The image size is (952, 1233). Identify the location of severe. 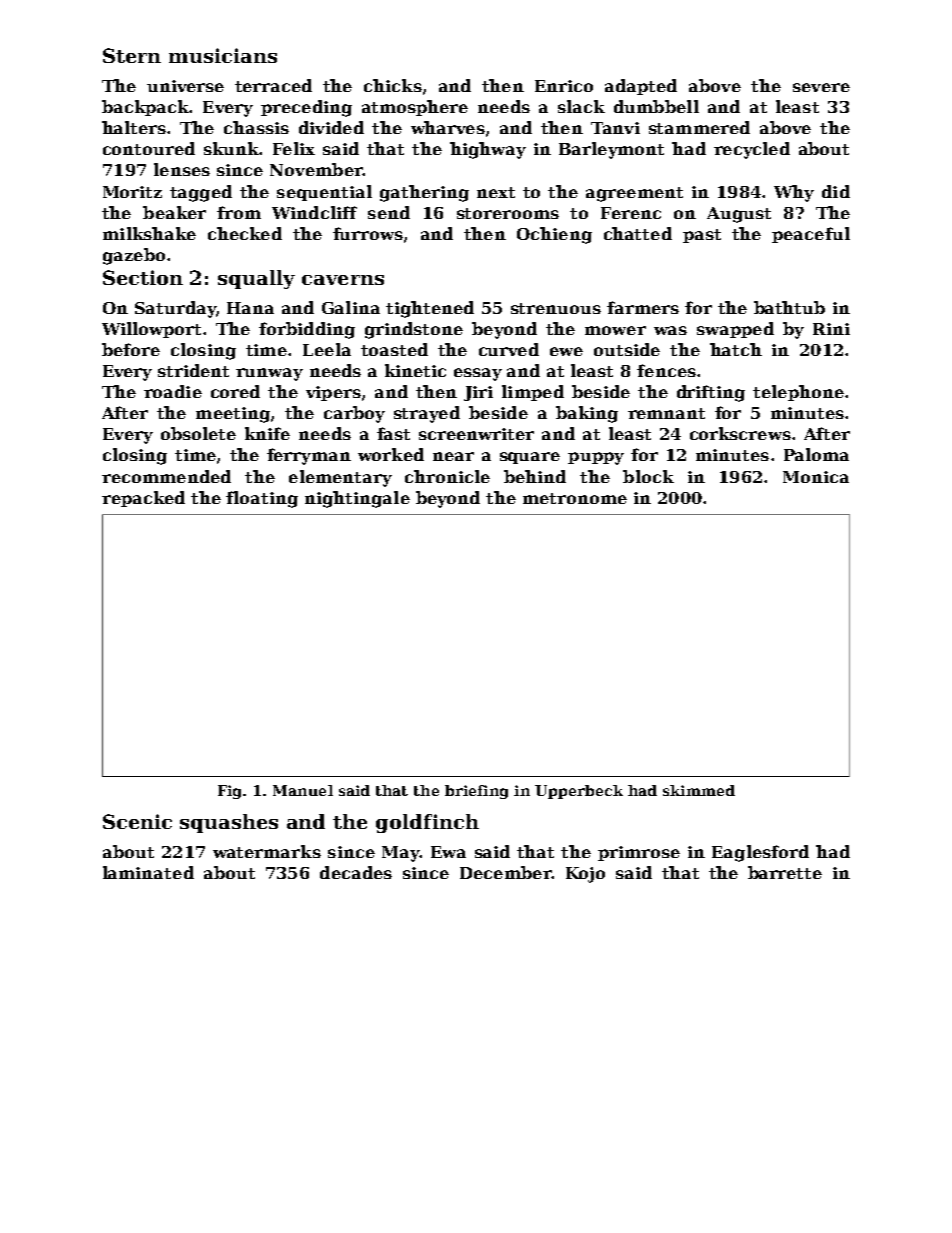
(821, 87).
